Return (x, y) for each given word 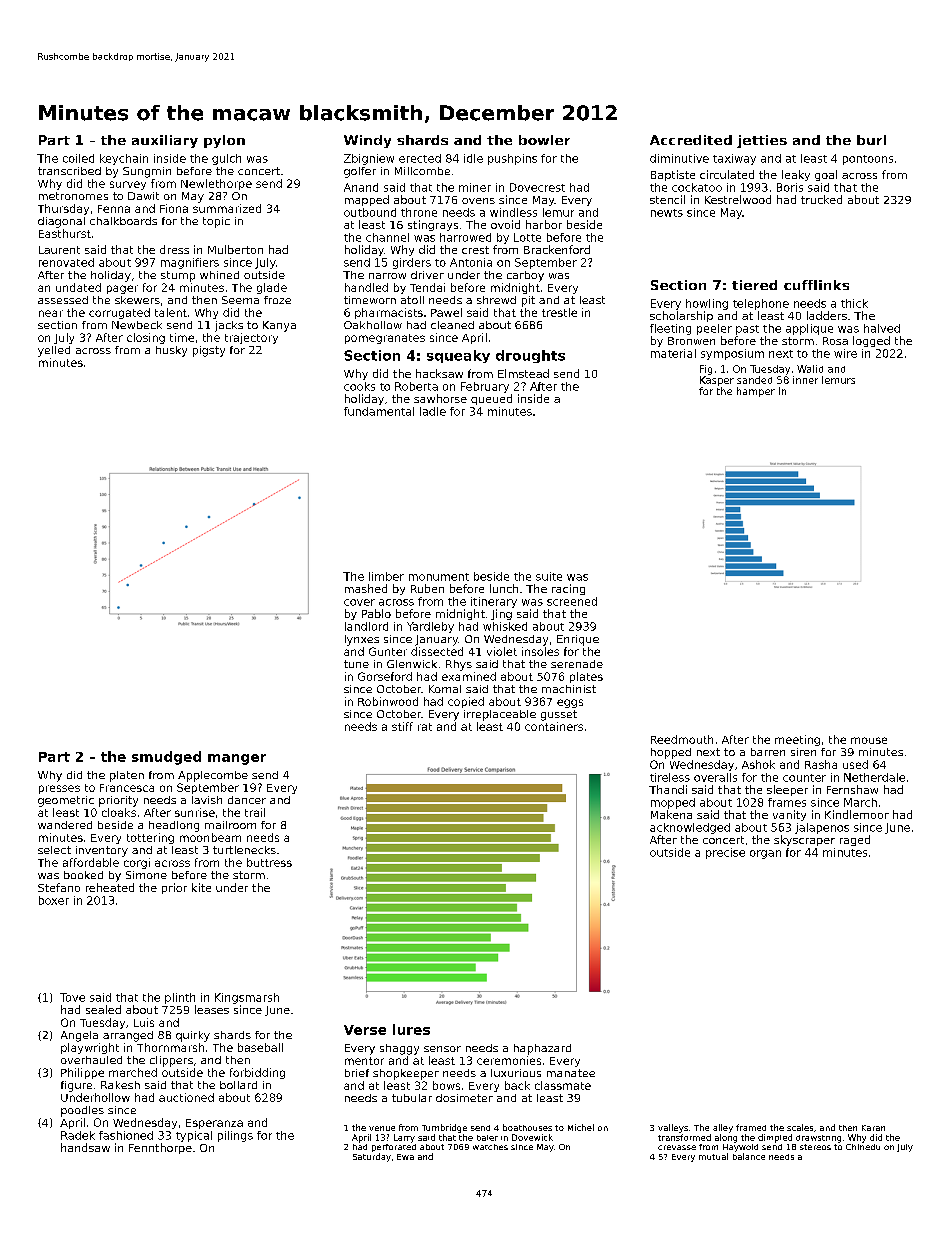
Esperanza (214, 1124)
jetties (762, 141)
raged (855, 840)
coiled (78, 158)
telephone (761, 304)
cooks (359, 386)
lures (411, 1029)
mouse (869, 740)
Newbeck (137, 325)
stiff (402, 726)
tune (356, 664)
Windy (367, 141)
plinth (180, 998)
